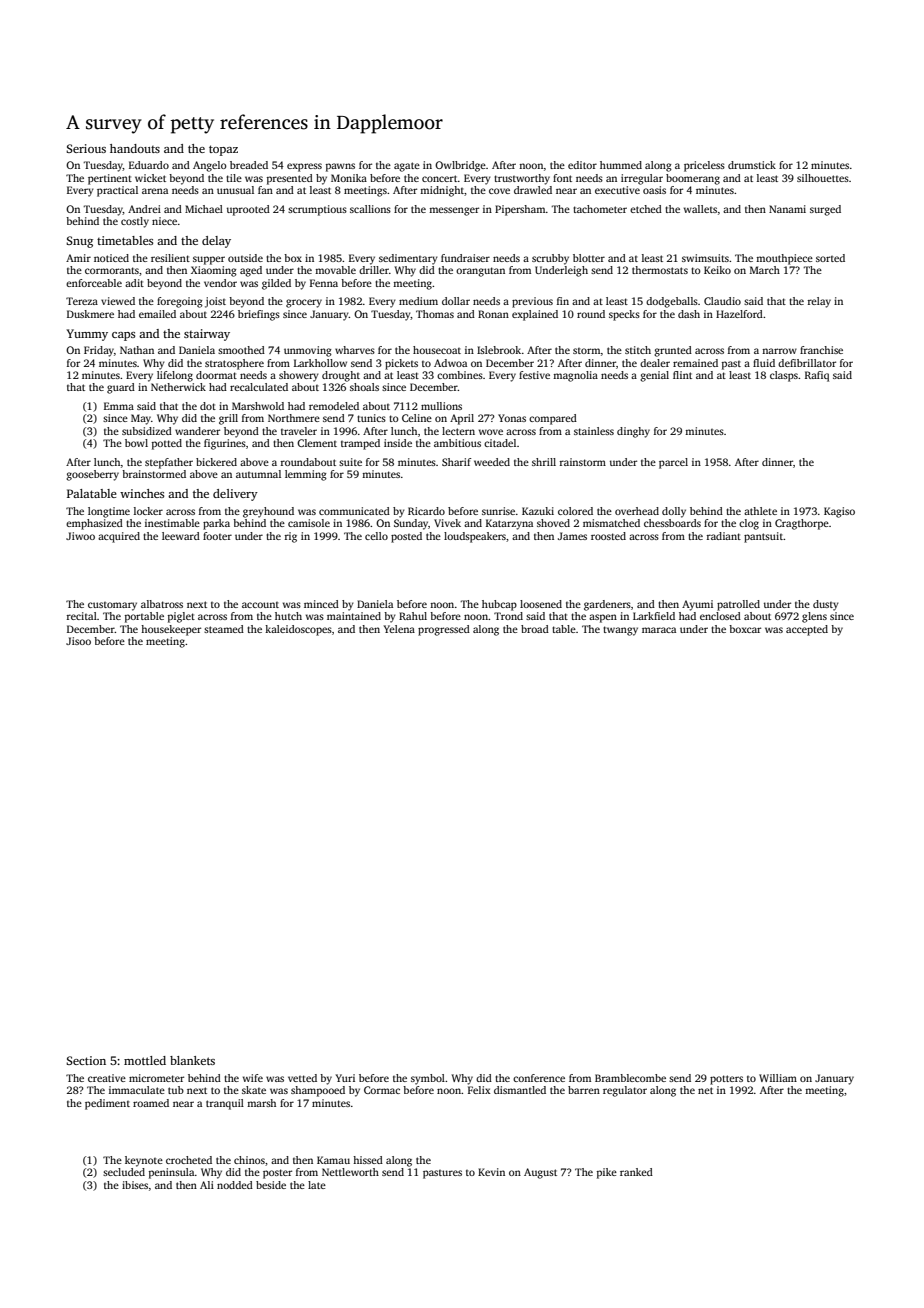 The width and height of the screenshot is (924, 1308). Describe the element at coordinates (726, 1080) in the screenshot. I see `potters` at that location.
